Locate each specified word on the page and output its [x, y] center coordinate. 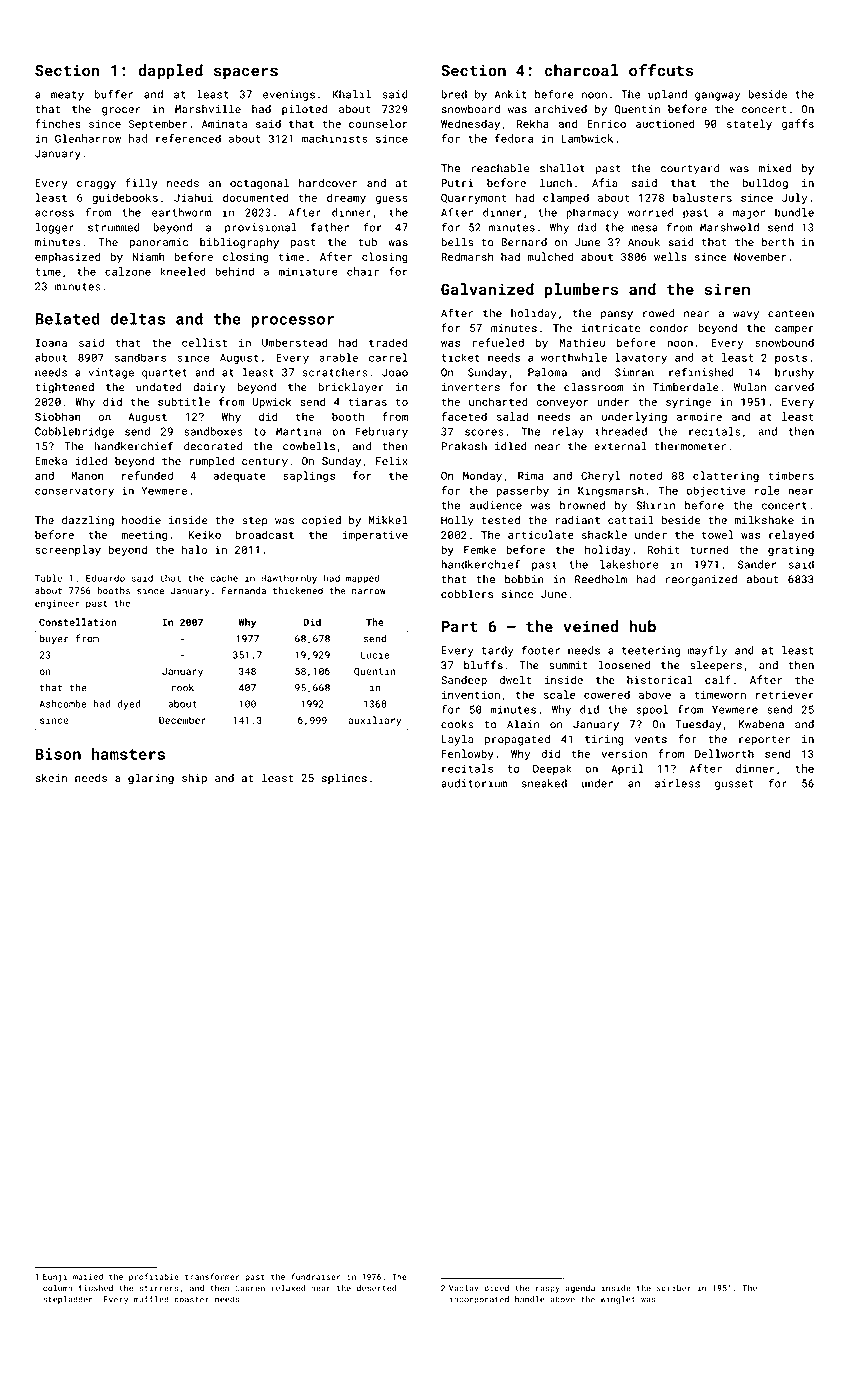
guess [391, 199]
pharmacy [592, 213]
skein [51, 777]
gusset [734, 785]
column [58, 1288]
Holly [457, 521]
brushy [794, 373]
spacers [246, 73]
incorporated [479, 1300]
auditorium [474, 783]
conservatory [74, 492]
